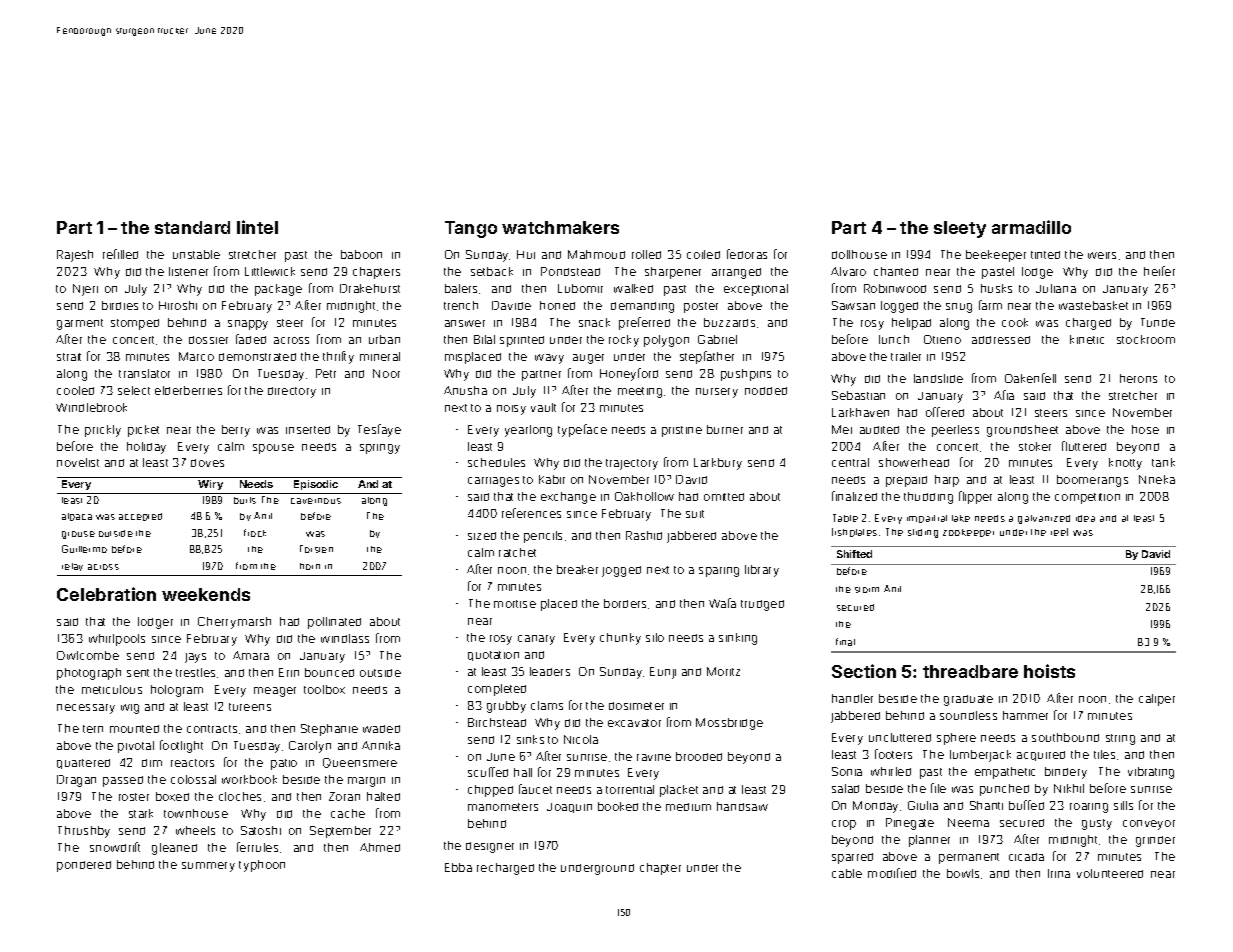 The width and height of the screenshot is (1233, 952). What do you see at coordinates (517, 552) in the screenshot?
I see `ratchet` at bounding box center [517, 552].
